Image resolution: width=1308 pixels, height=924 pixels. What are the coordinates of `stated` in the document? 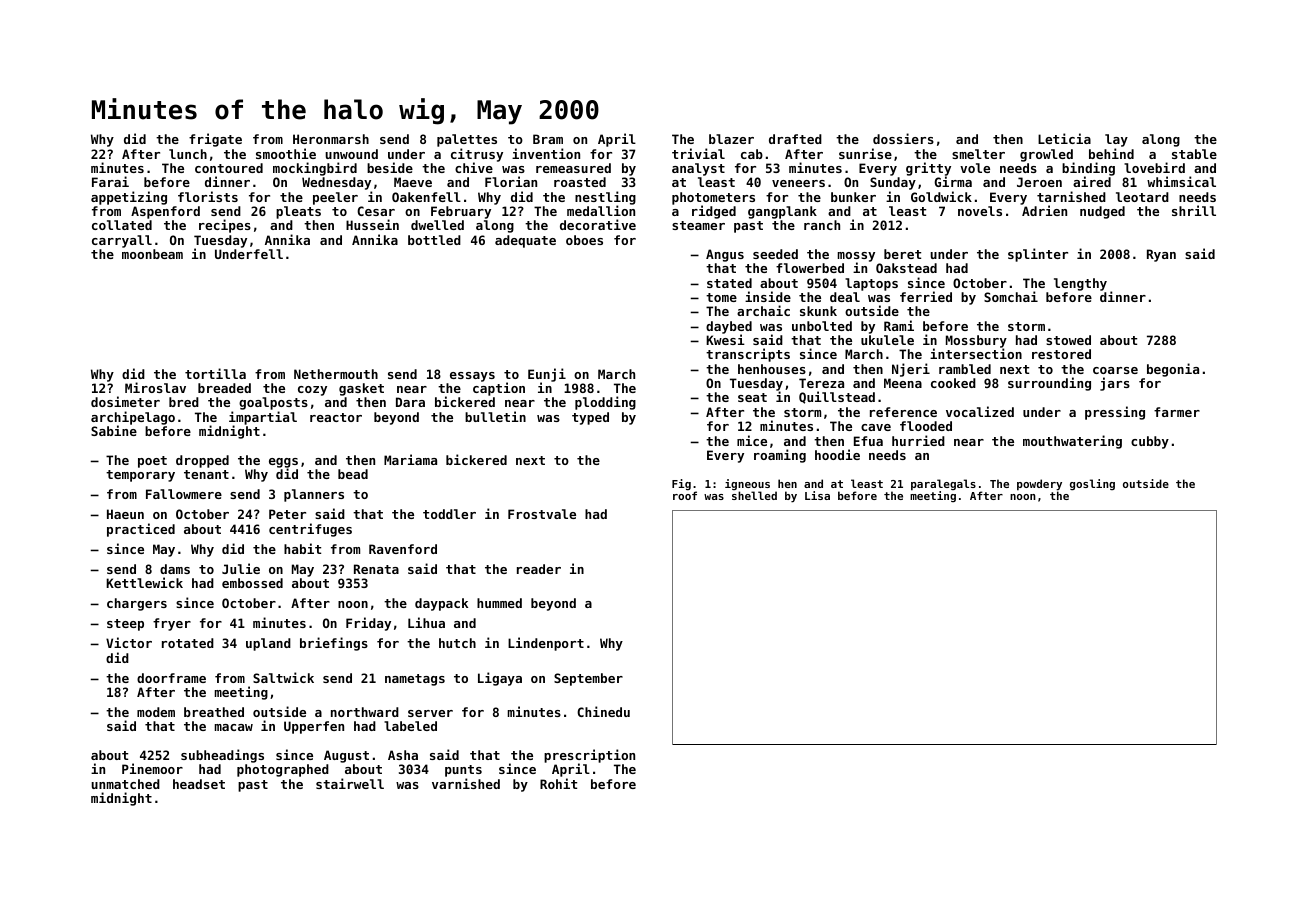 It's located at (729, 283).
